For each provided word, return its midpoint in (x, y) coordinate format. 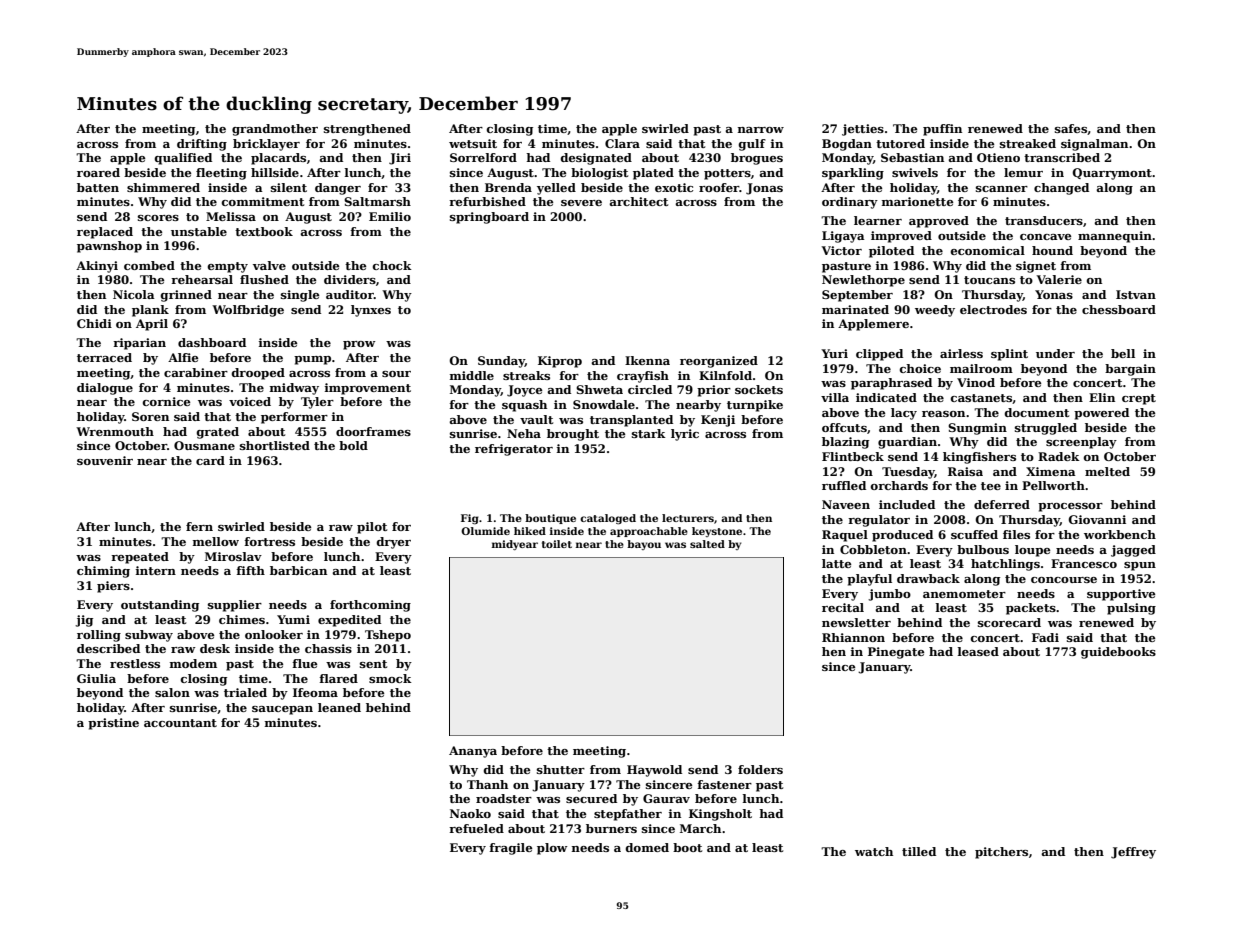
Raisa (965, 471)
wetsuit (473, 143)
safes (1071, 128)
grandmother (275, 130)
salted (707, 544)
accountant (180, 723)
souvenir (105, 460)
